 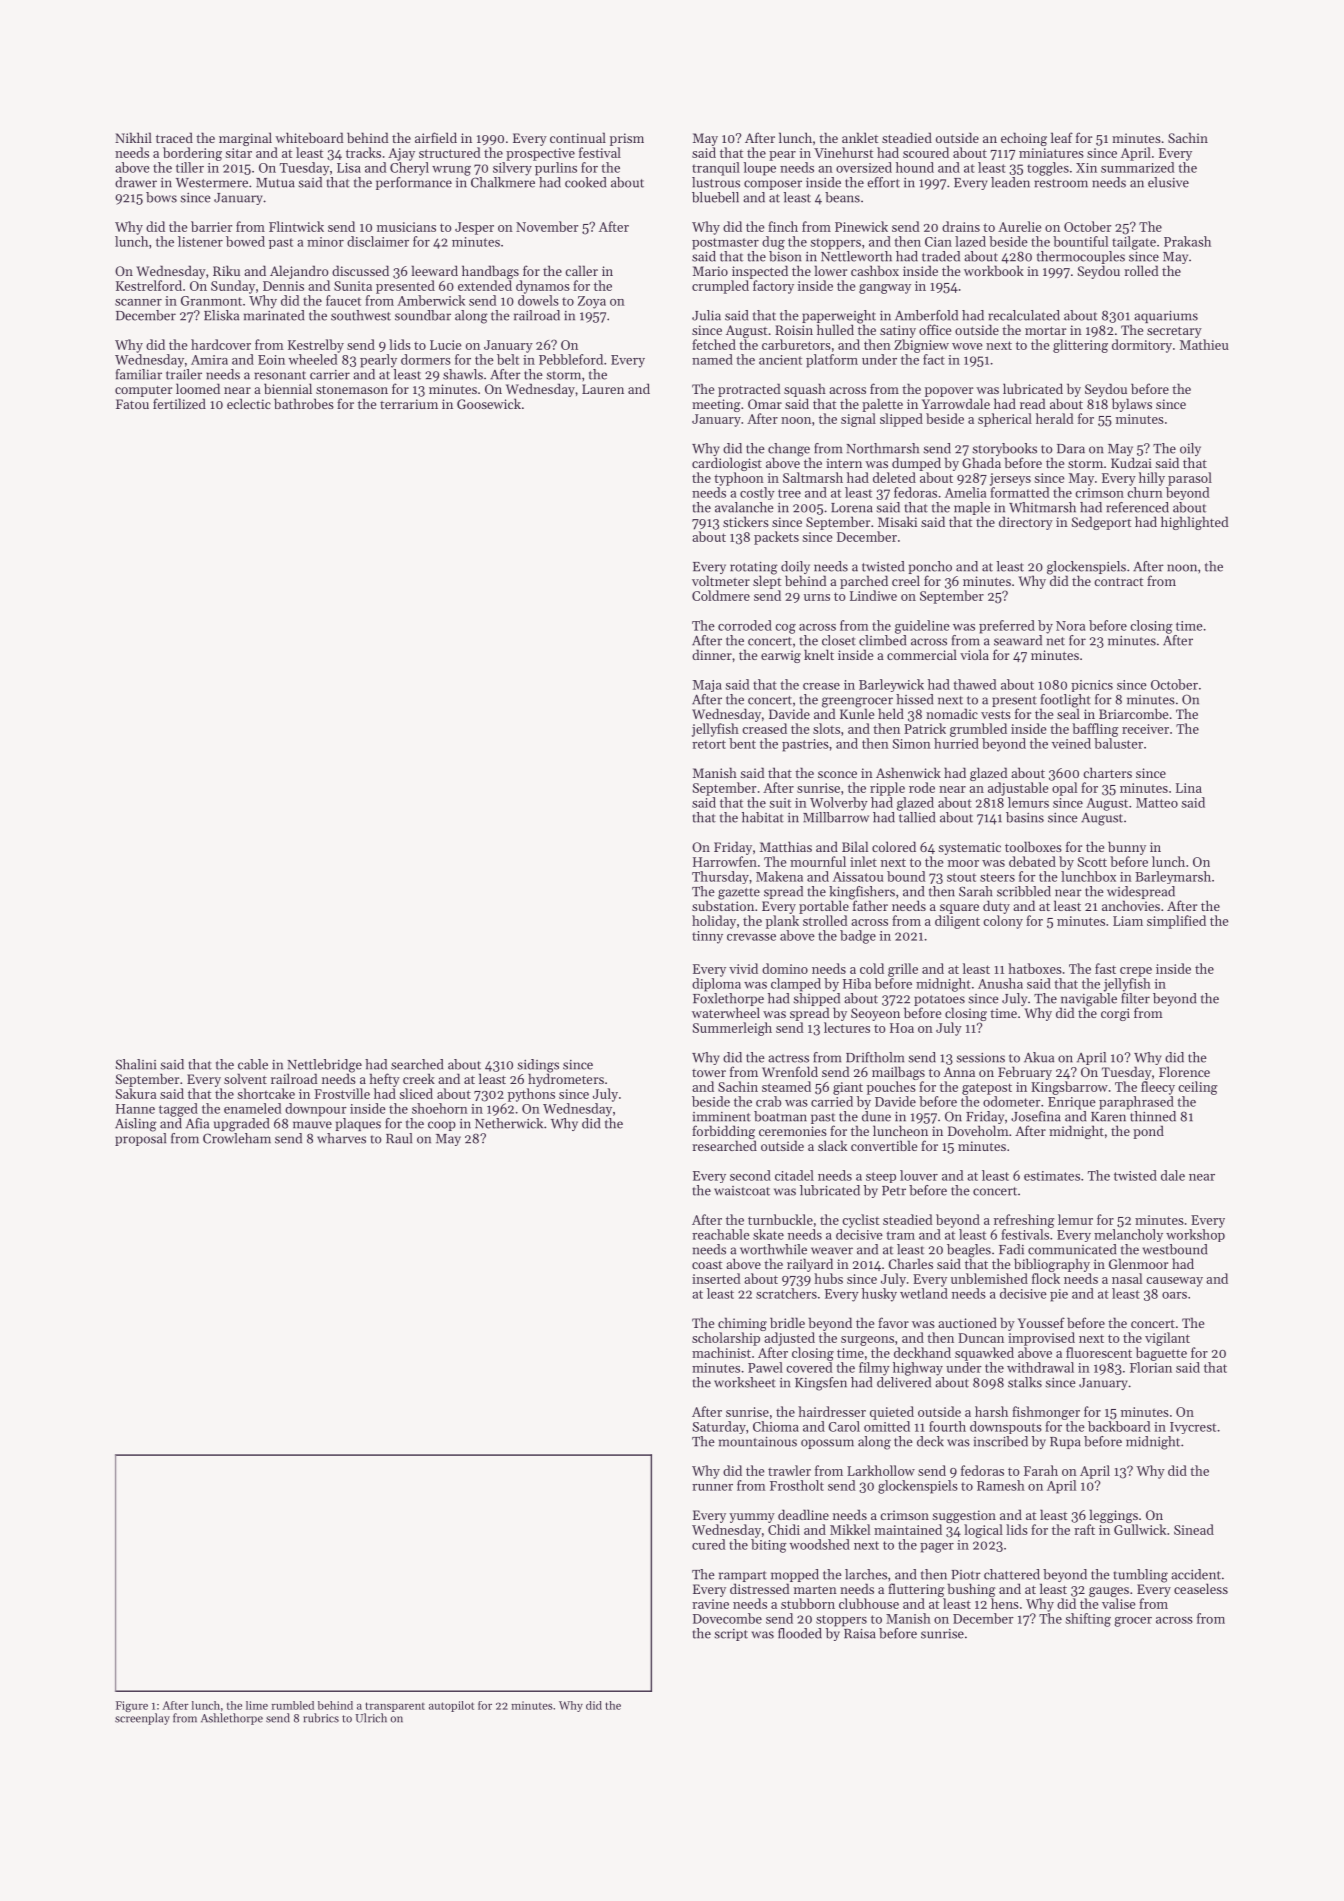 What do you see at coordinates (1174, 1295) in the screenshot?
I see `oars` at bounding box center [1174, 1295].
